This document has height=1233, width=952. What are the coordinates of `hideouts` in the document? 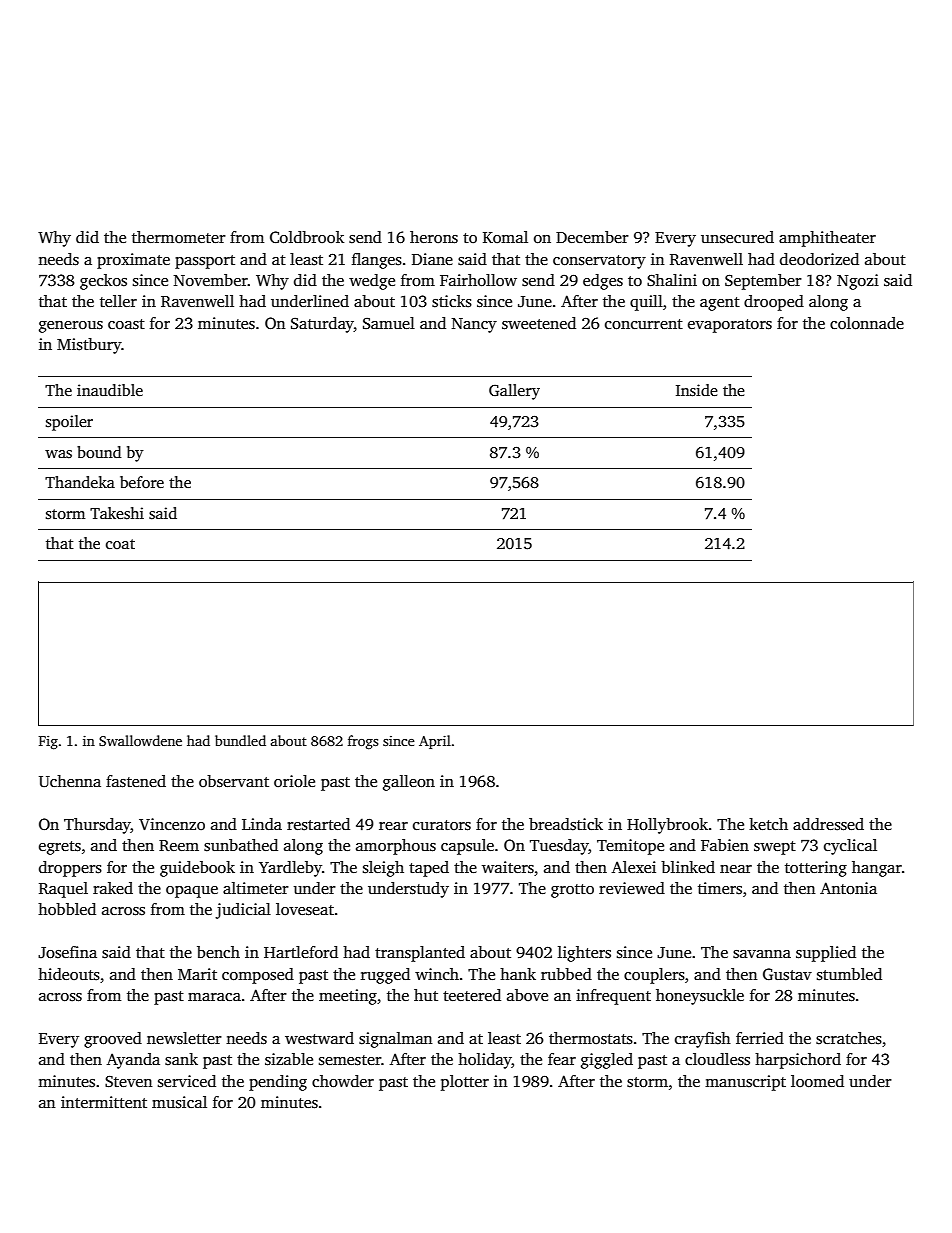 It's located at (69, 974).
